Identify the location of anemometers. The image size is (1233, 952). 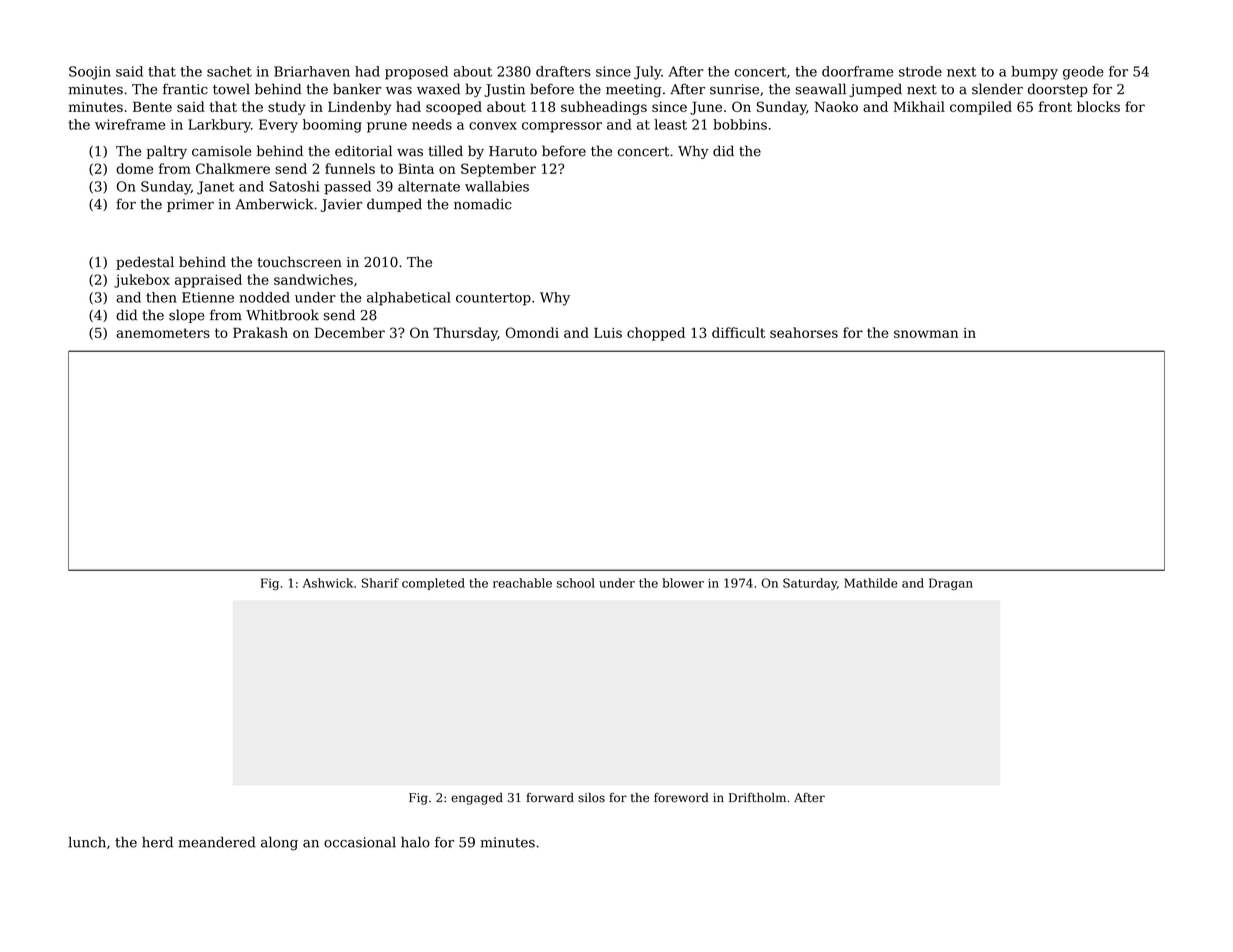
(163, 333).
